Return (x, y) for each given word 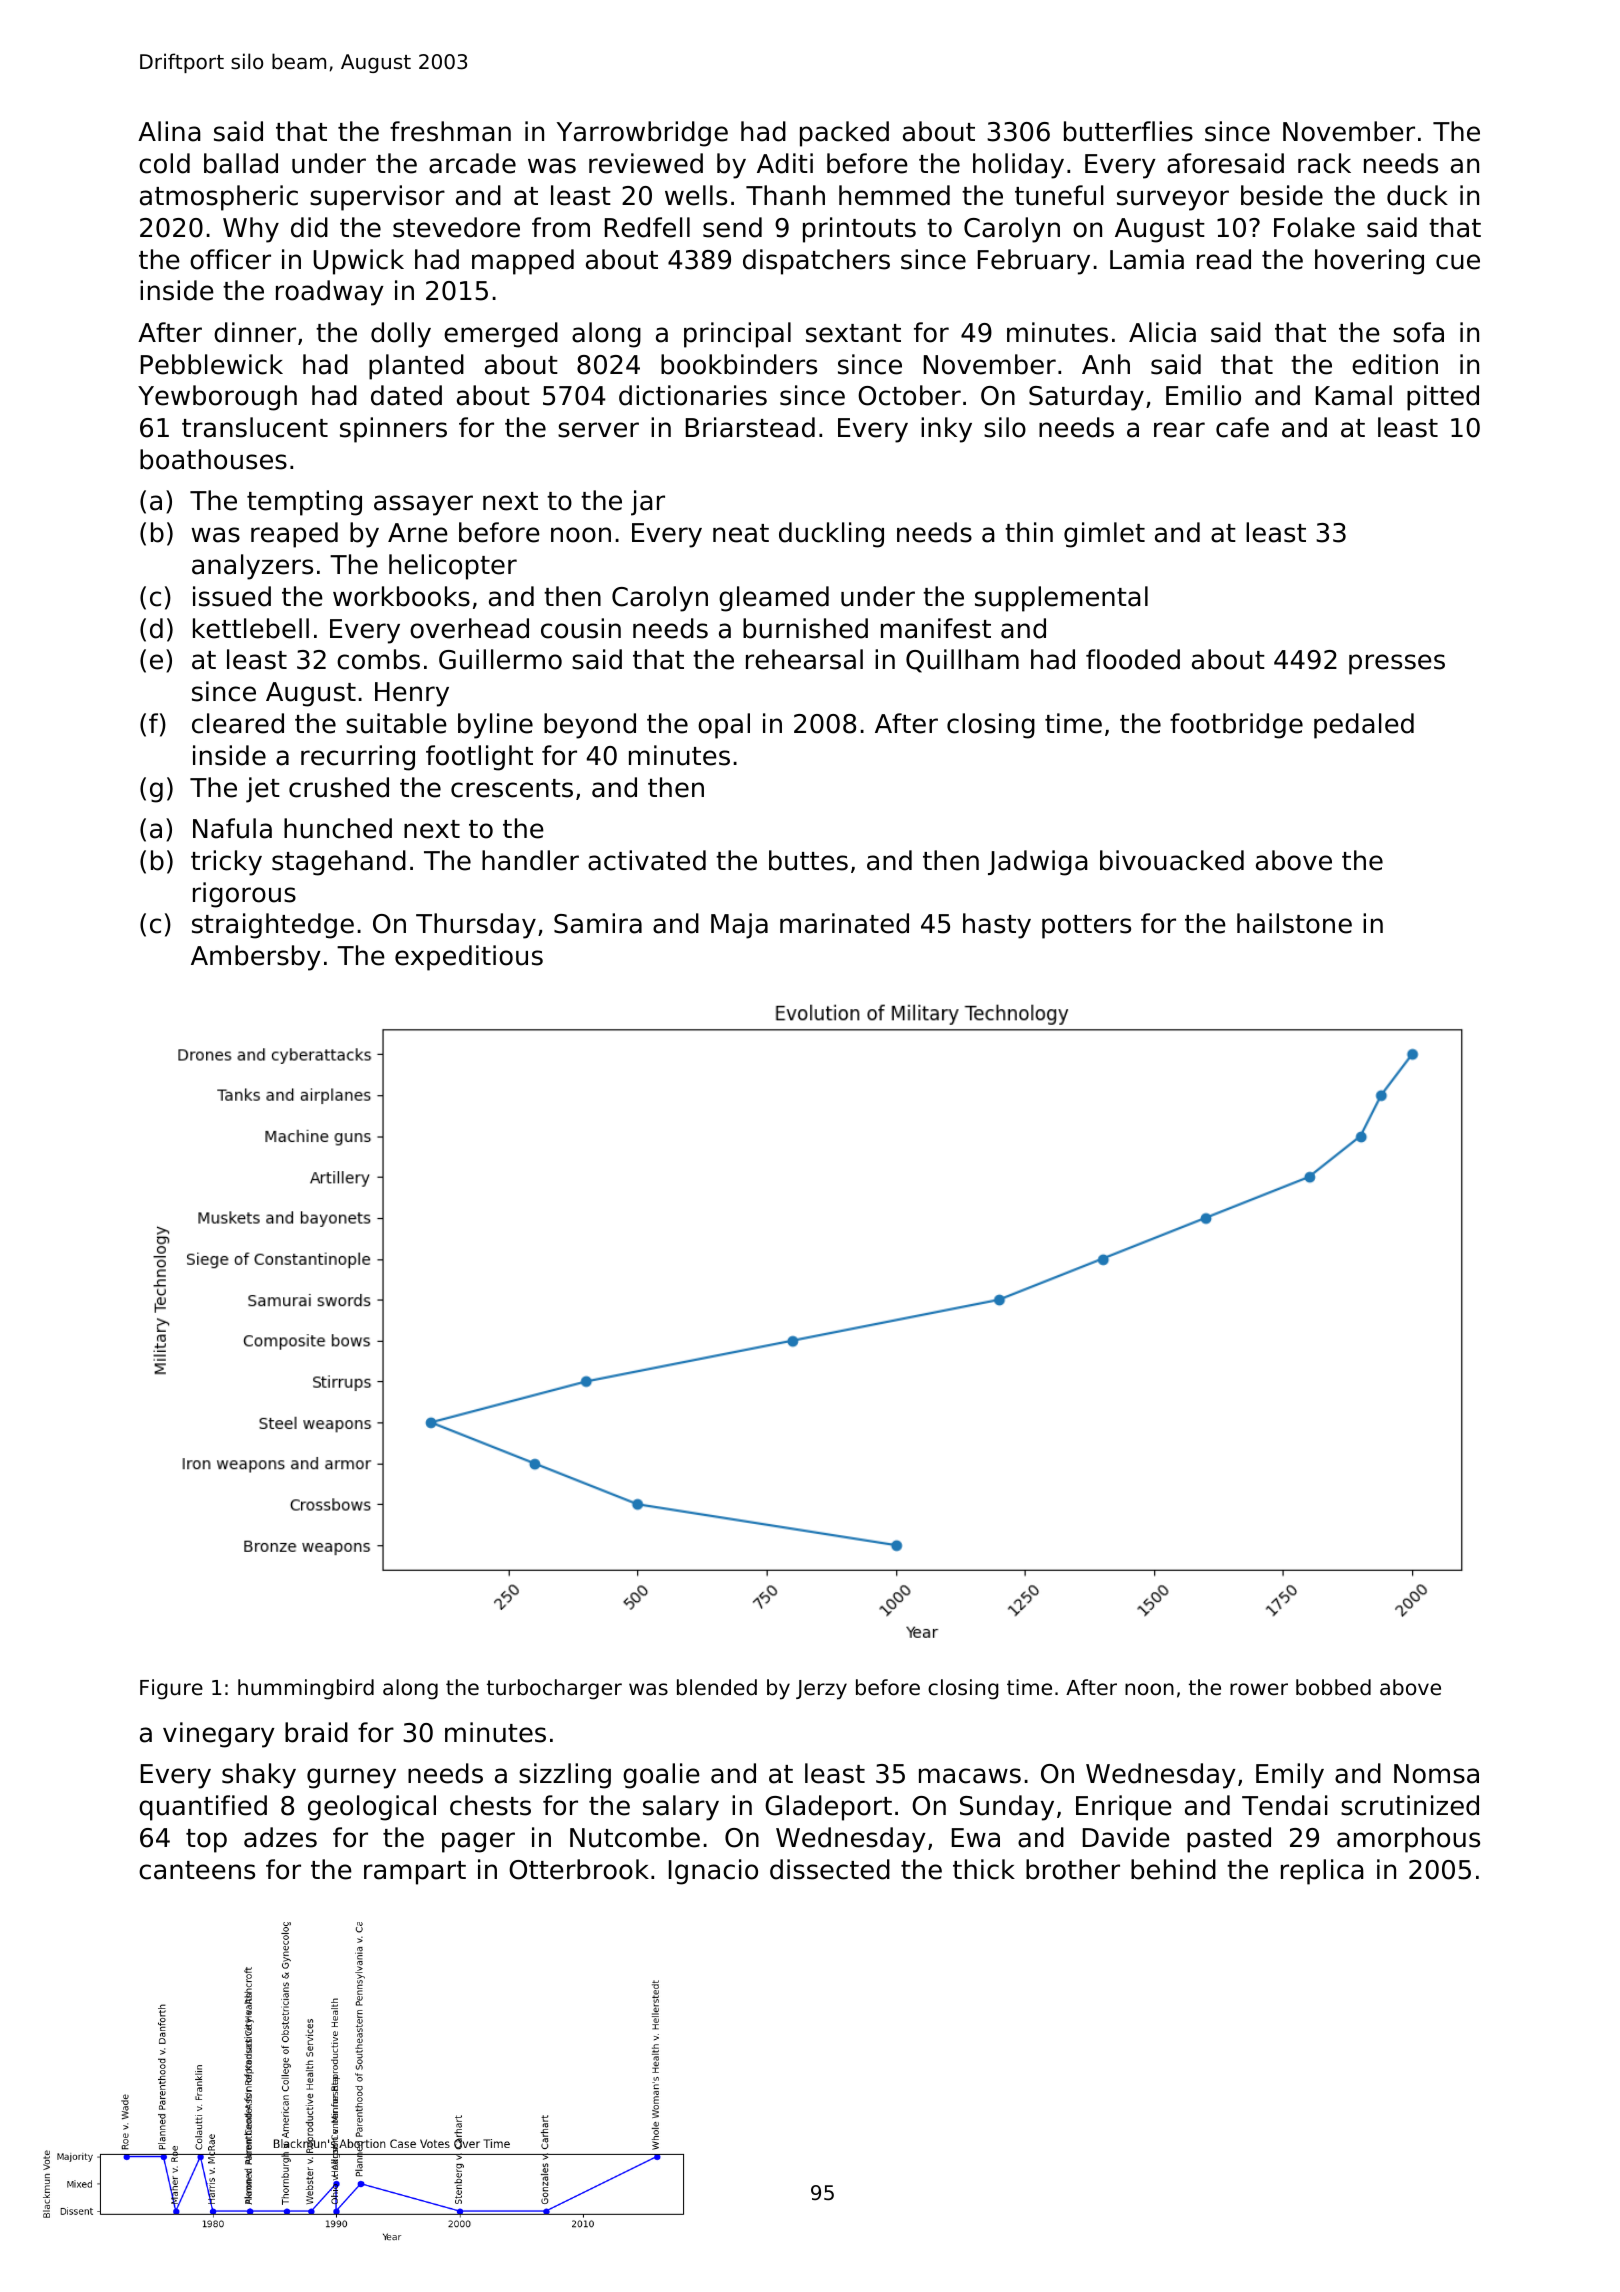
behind (1173, 1869)
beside (1282, 195)
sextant (853, 333)
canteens (197, 1870)
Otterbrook (579, 1869)
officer (230, 259)
